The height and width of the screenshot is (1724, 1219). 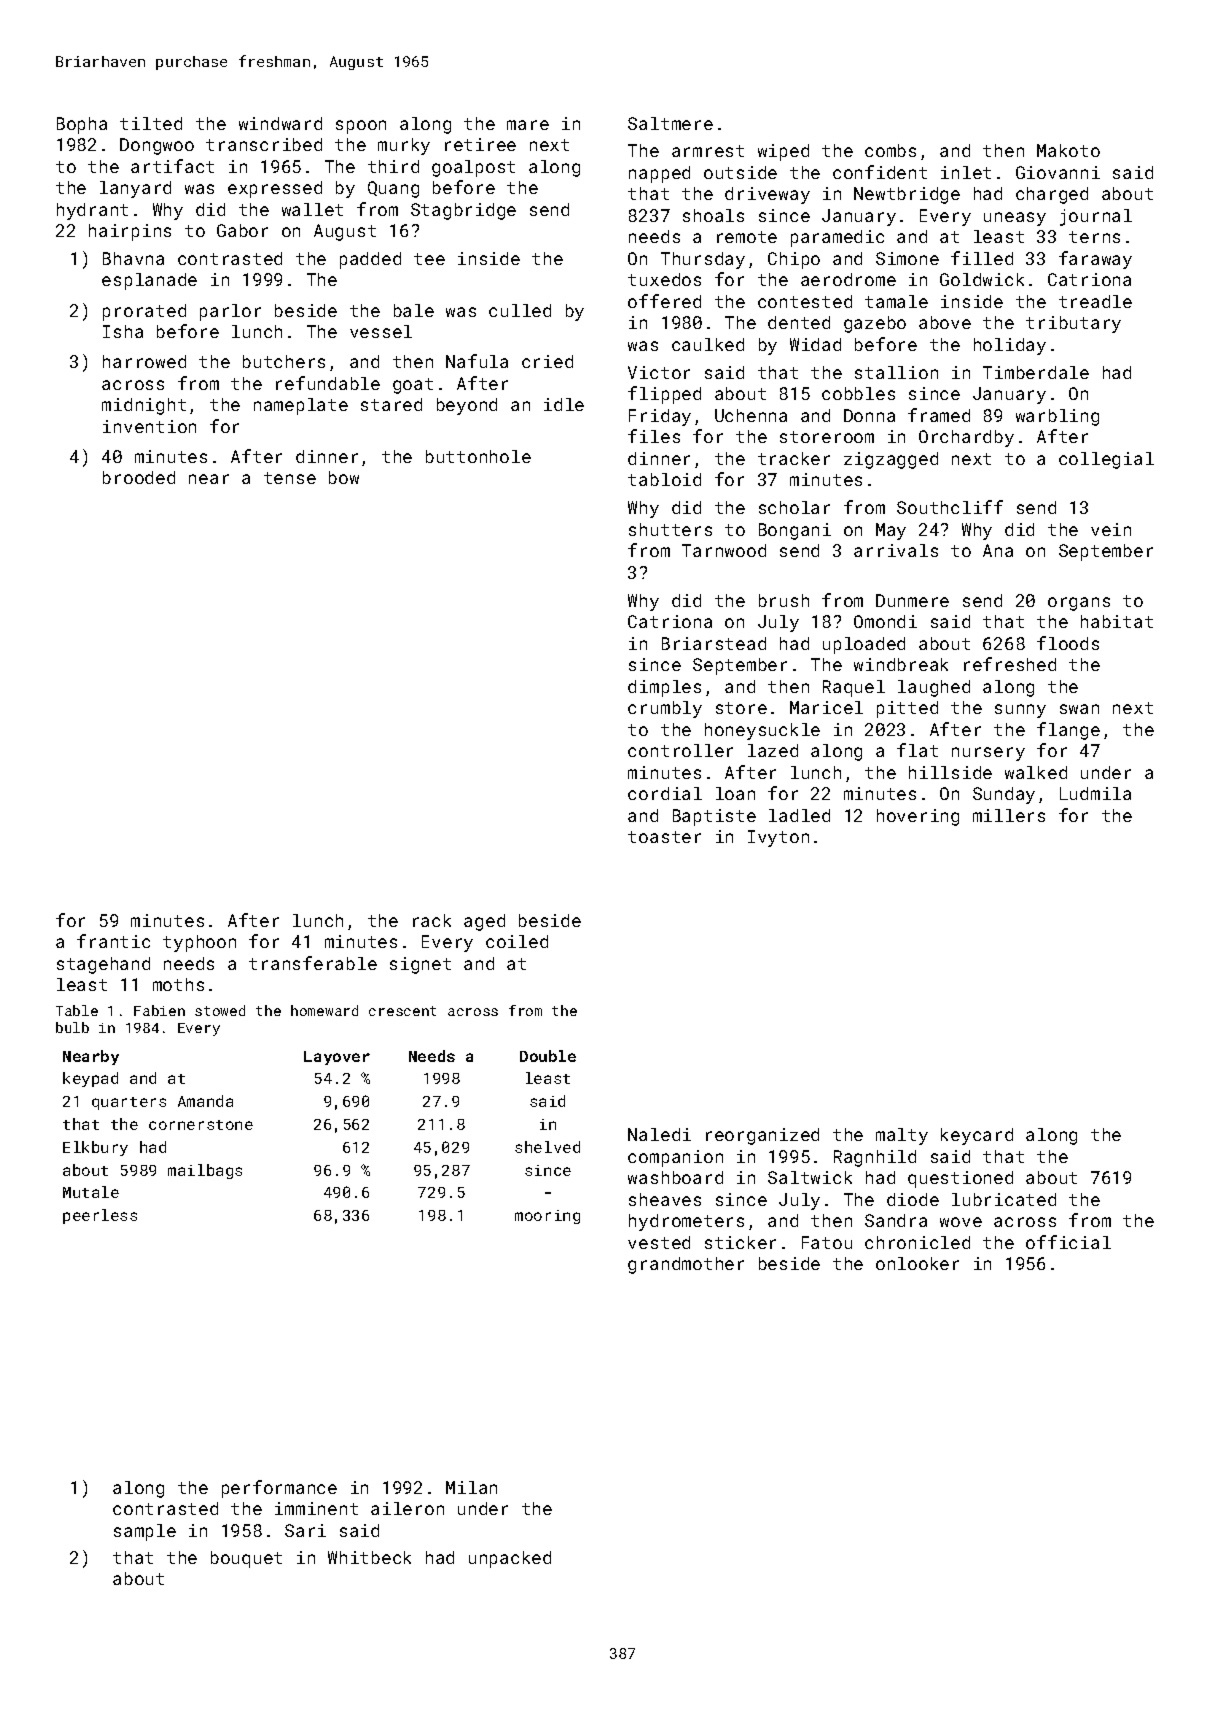 What do you see at coordinates (510, 1559) in the screenshot?
I see `unpacked` at bounding box center [510, 1559].
